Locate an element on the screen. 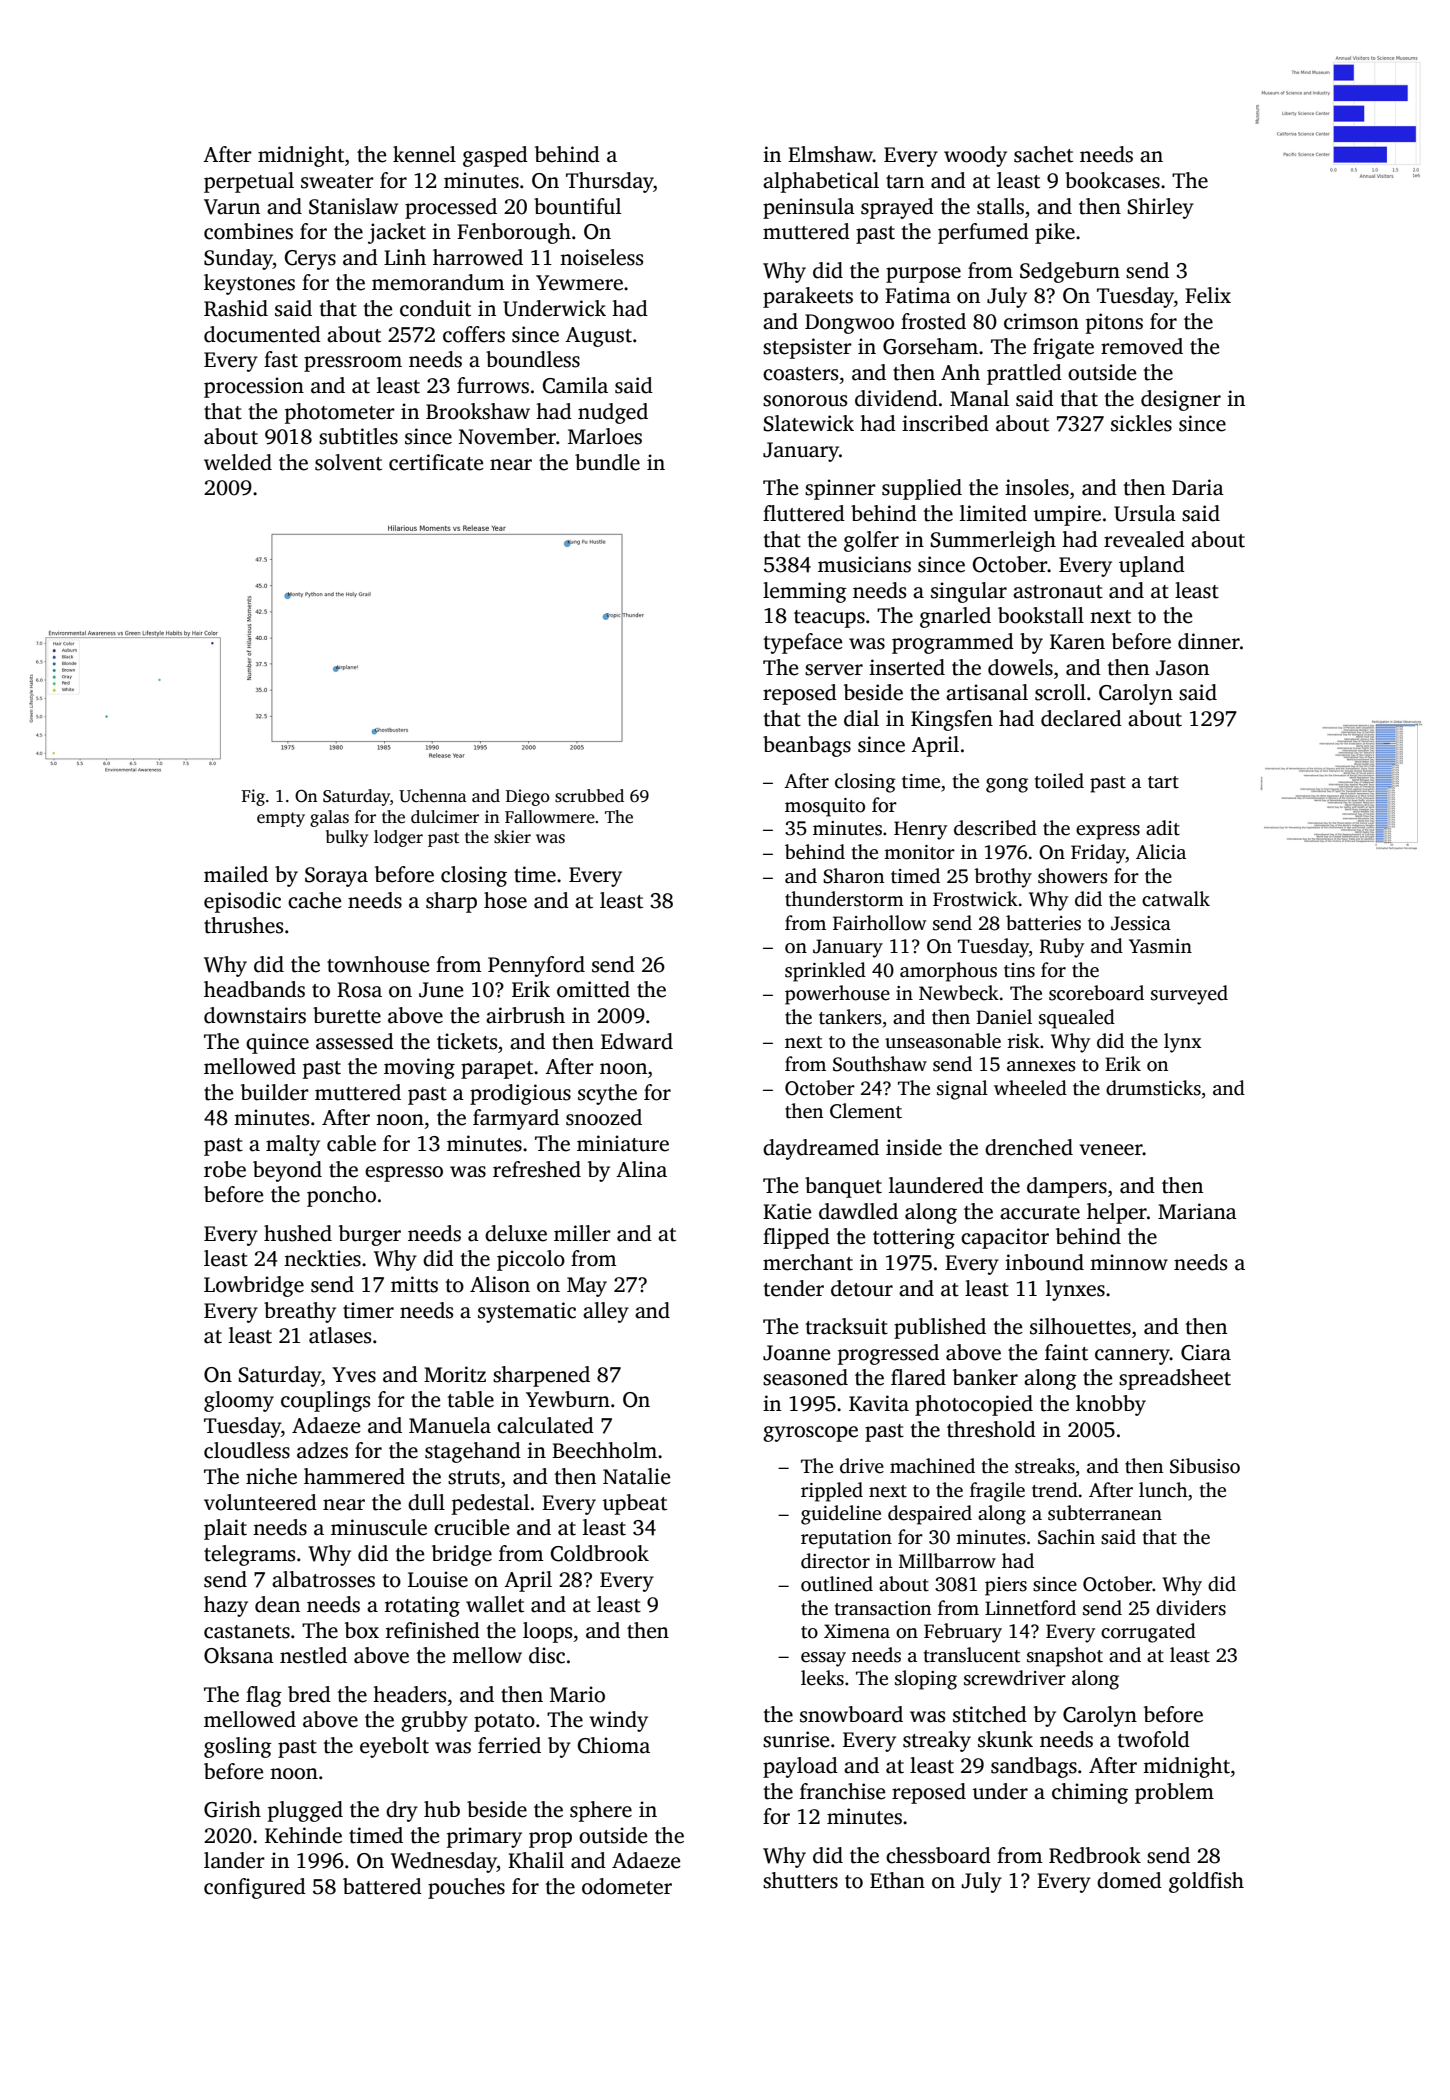  bundle is located at coordinates (607, 462).
